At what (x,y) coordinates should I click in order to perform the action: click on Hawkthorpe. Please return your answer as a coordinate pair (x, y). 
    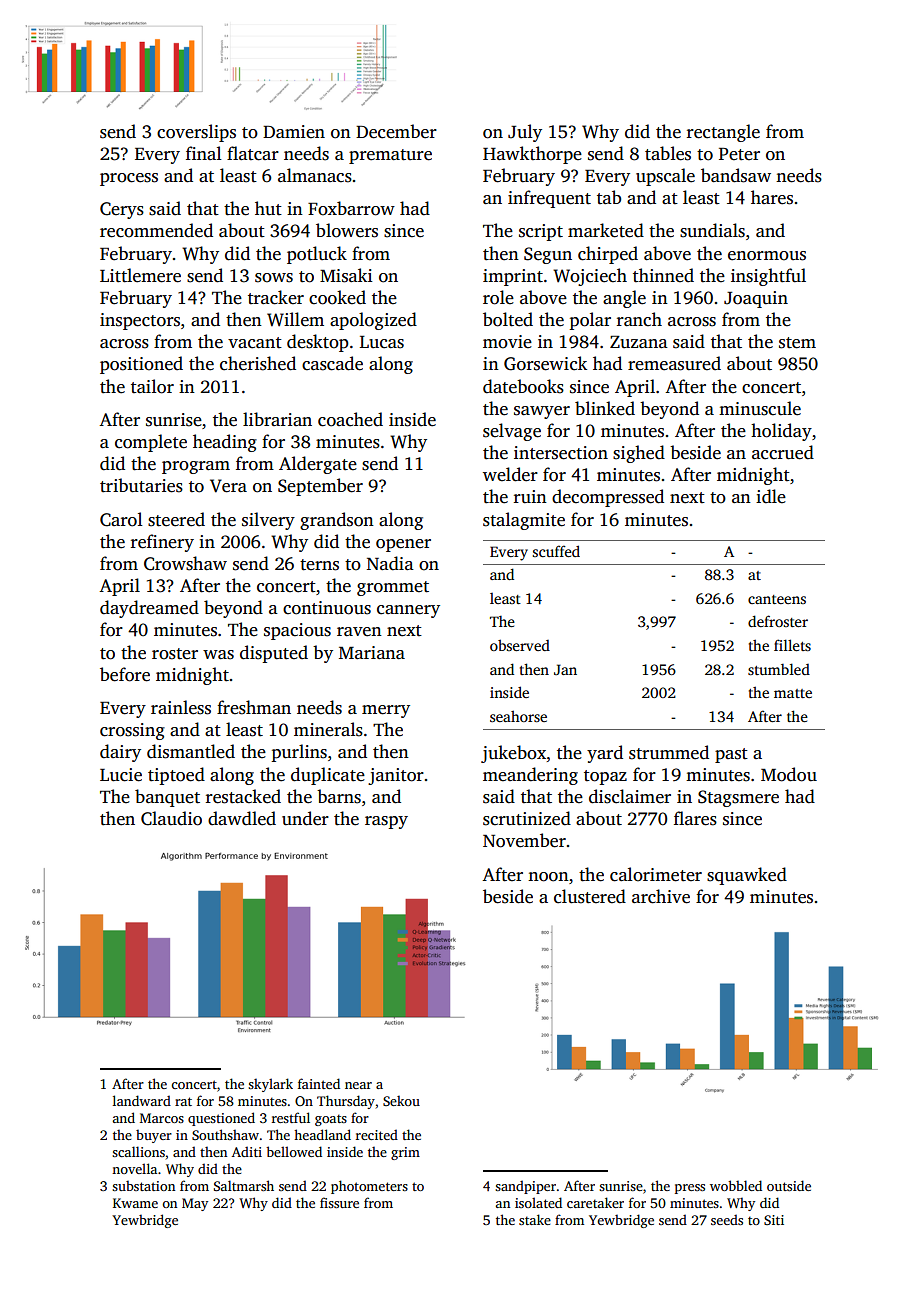
    Looking at the image, I should click on (532, 155).
